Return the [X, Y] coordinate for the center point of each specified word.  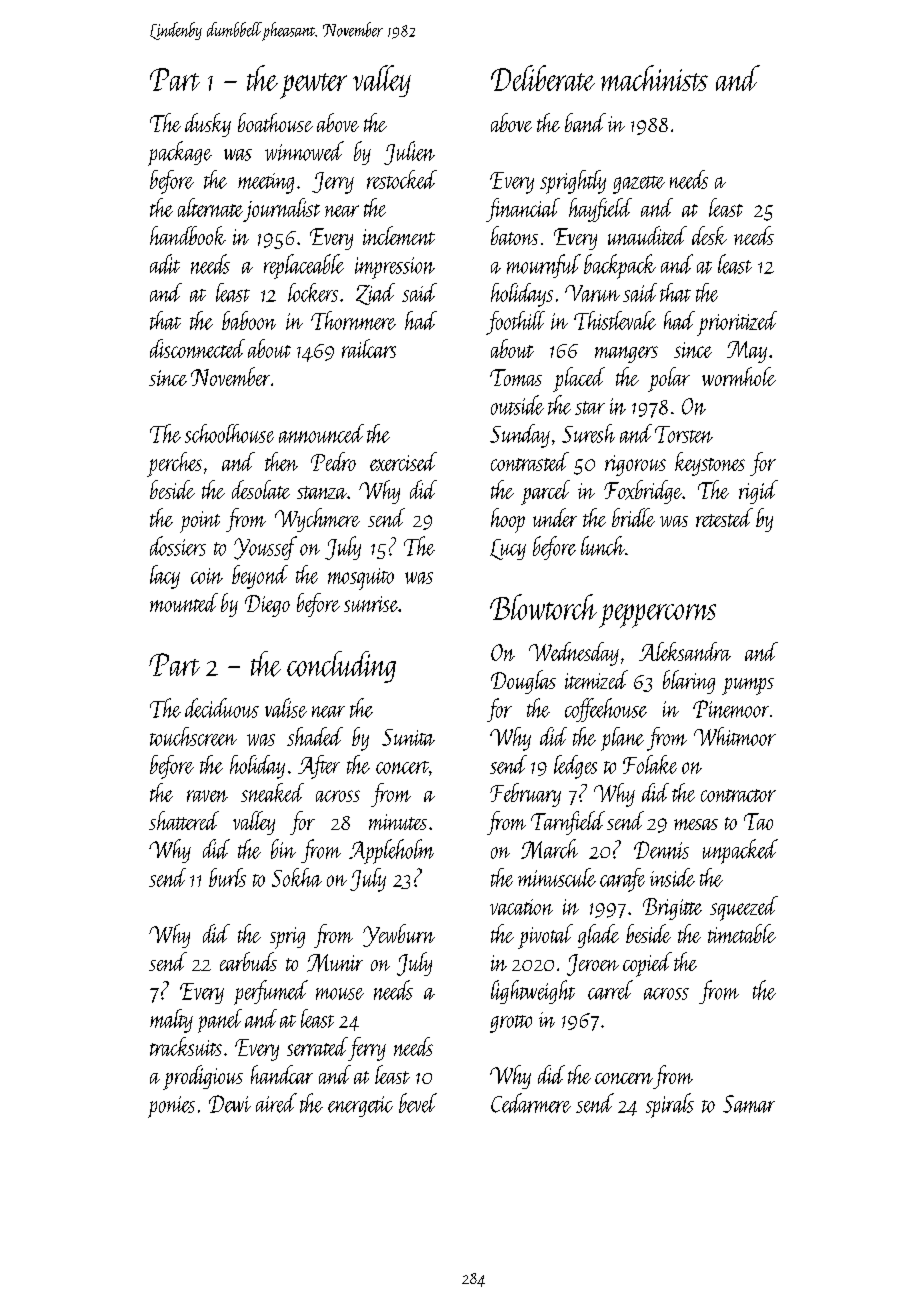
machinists [654, 78]
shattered [184, 820]
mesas [696, 824]
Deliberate [543, 78]
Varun [592, 293]
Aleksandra [685, 651]
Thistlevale [615, 320]
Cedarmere [531, 1103]
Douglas [523, 682]
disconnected [197, 348]
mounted [184, 602]
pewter [313, 86]
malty [171, 1021]
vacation [521, 907]
